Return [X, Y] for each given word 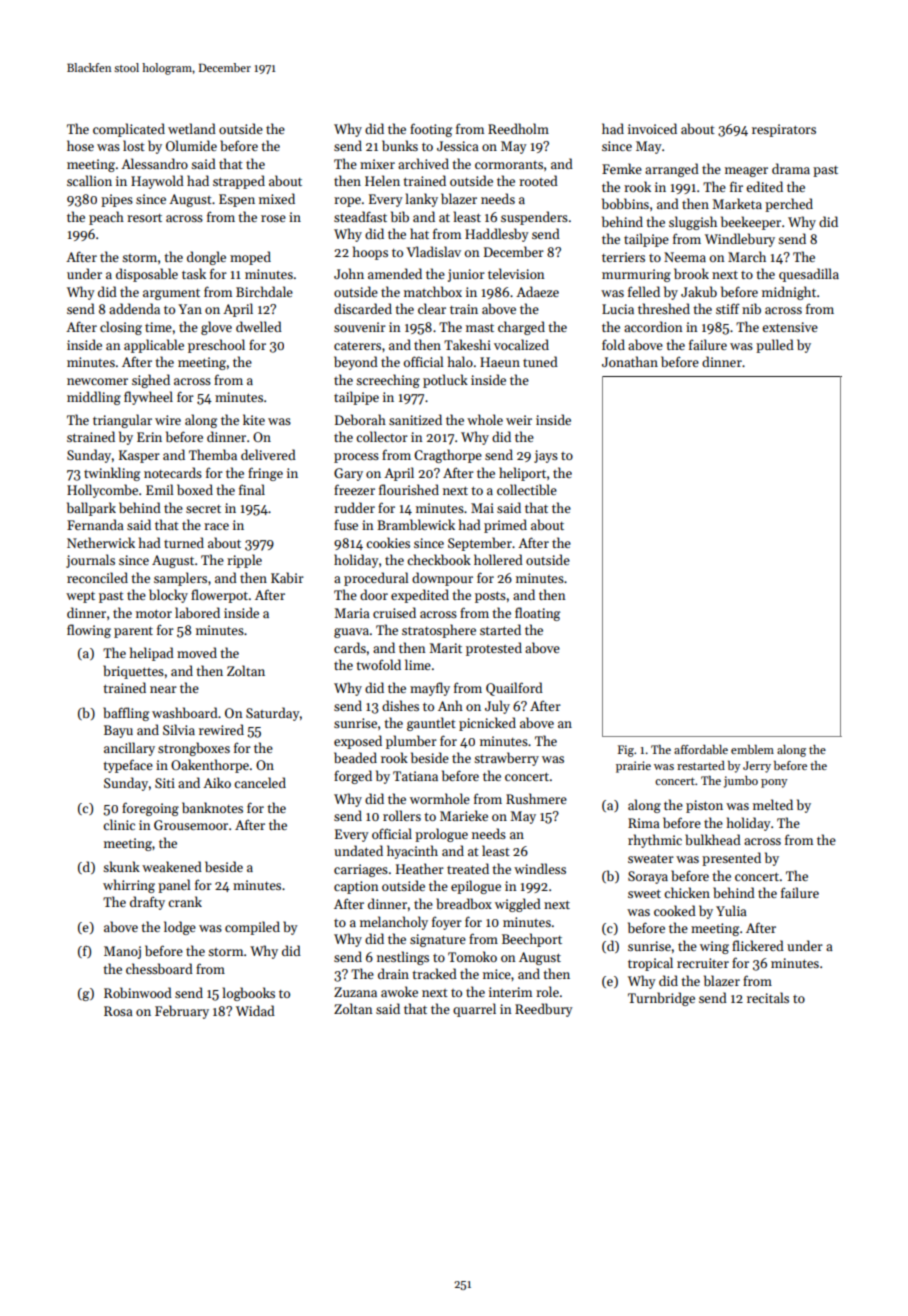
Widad [255, 1010]
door [374, 594]
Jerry [757, 767]
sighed [151, 381]
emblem [752, 749]
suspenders [534, 218]
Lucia [618, 309]
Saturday [273, 714]
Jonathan [630, 361]
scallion [89, 180]
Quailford [514, 689]
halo [460, 361]
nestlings [403, 958]
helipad [152, 654]
